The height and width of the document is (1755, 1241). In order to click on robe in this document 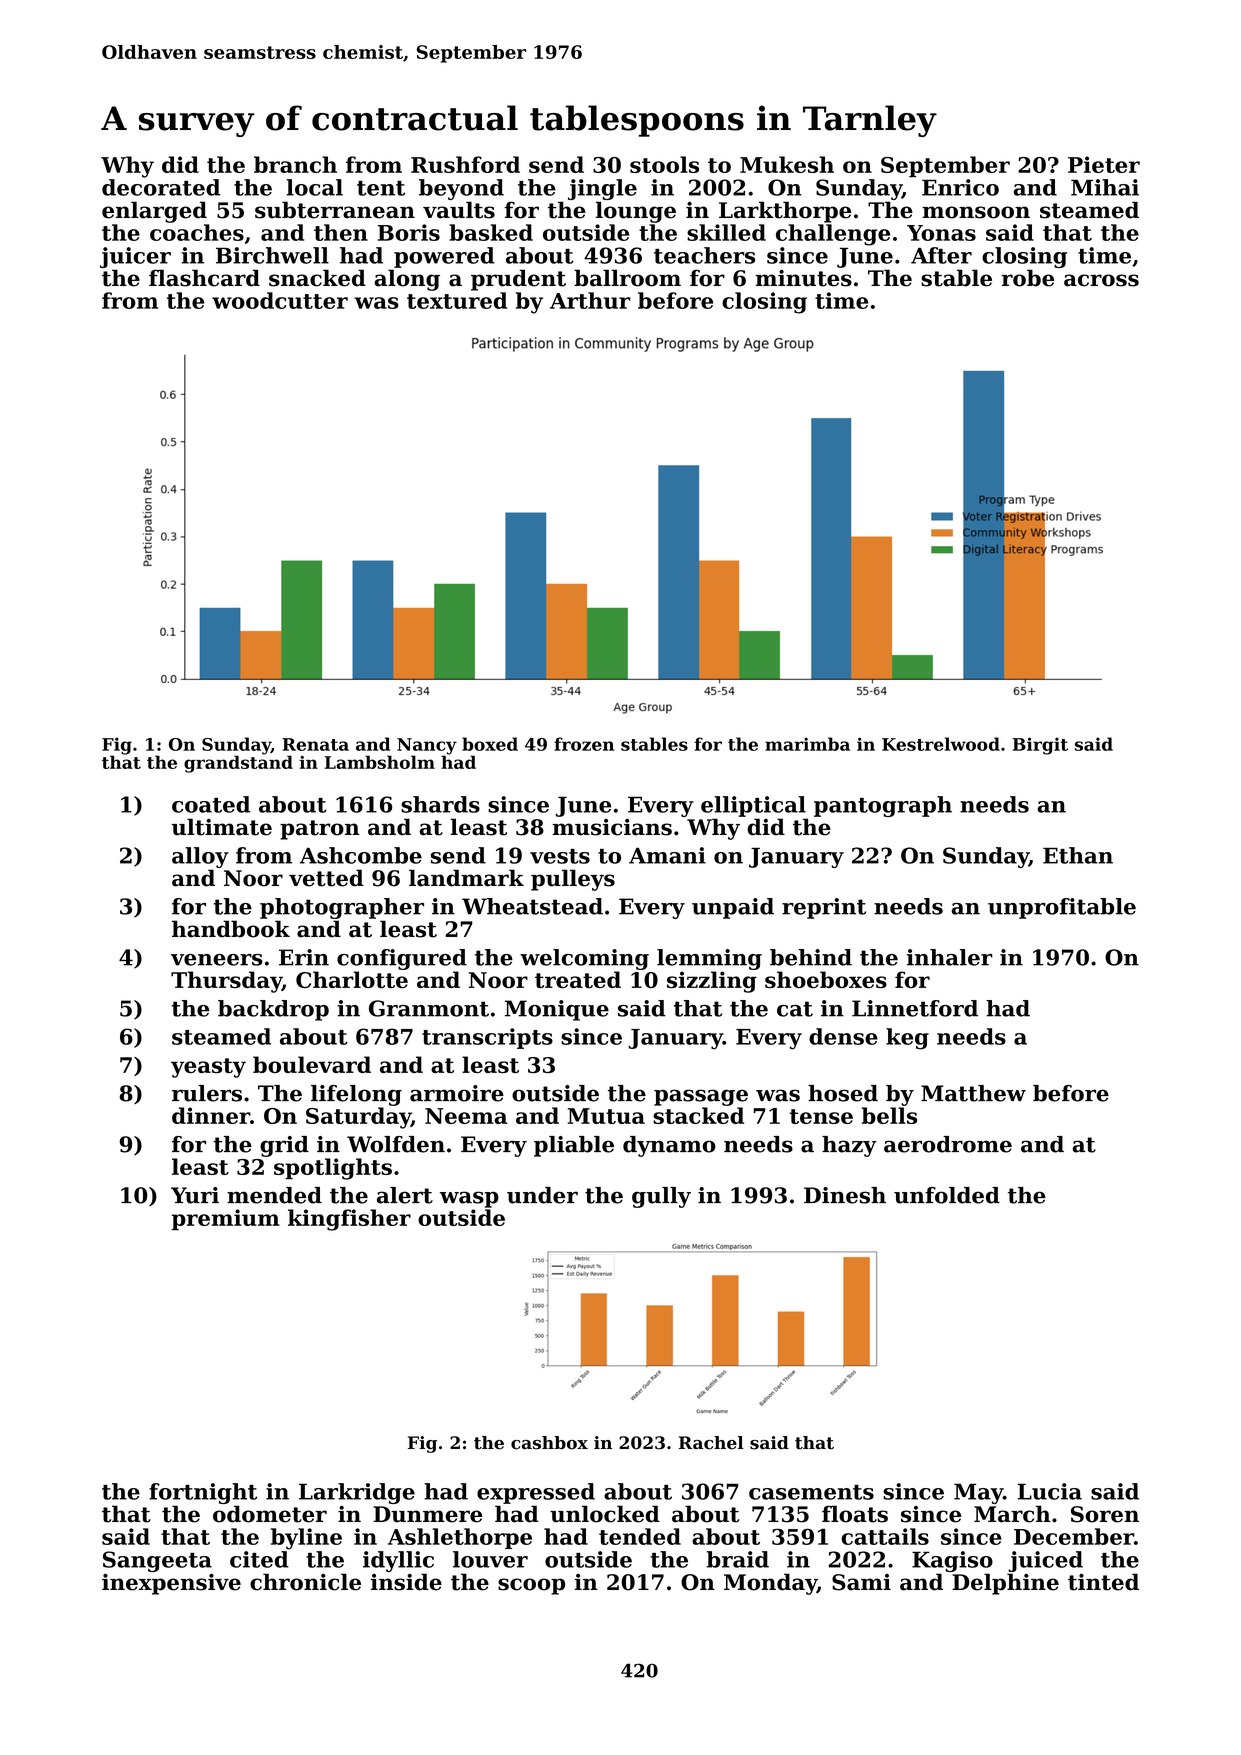, I will do `click(1027, 278)`.
